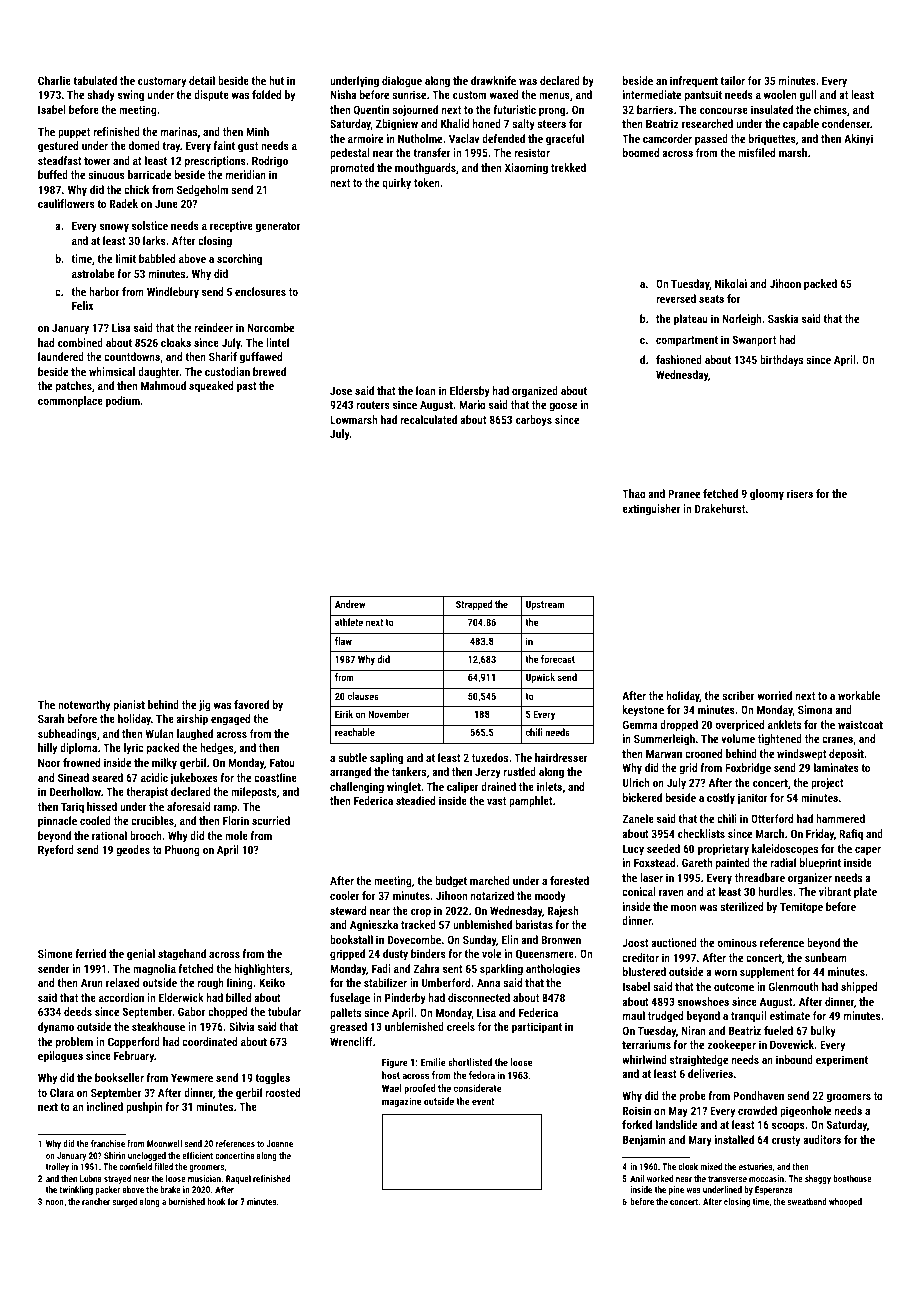 The height and width of the screenshot is (1308, 924). I want to click on cauliflowers, so click(66, 203).
